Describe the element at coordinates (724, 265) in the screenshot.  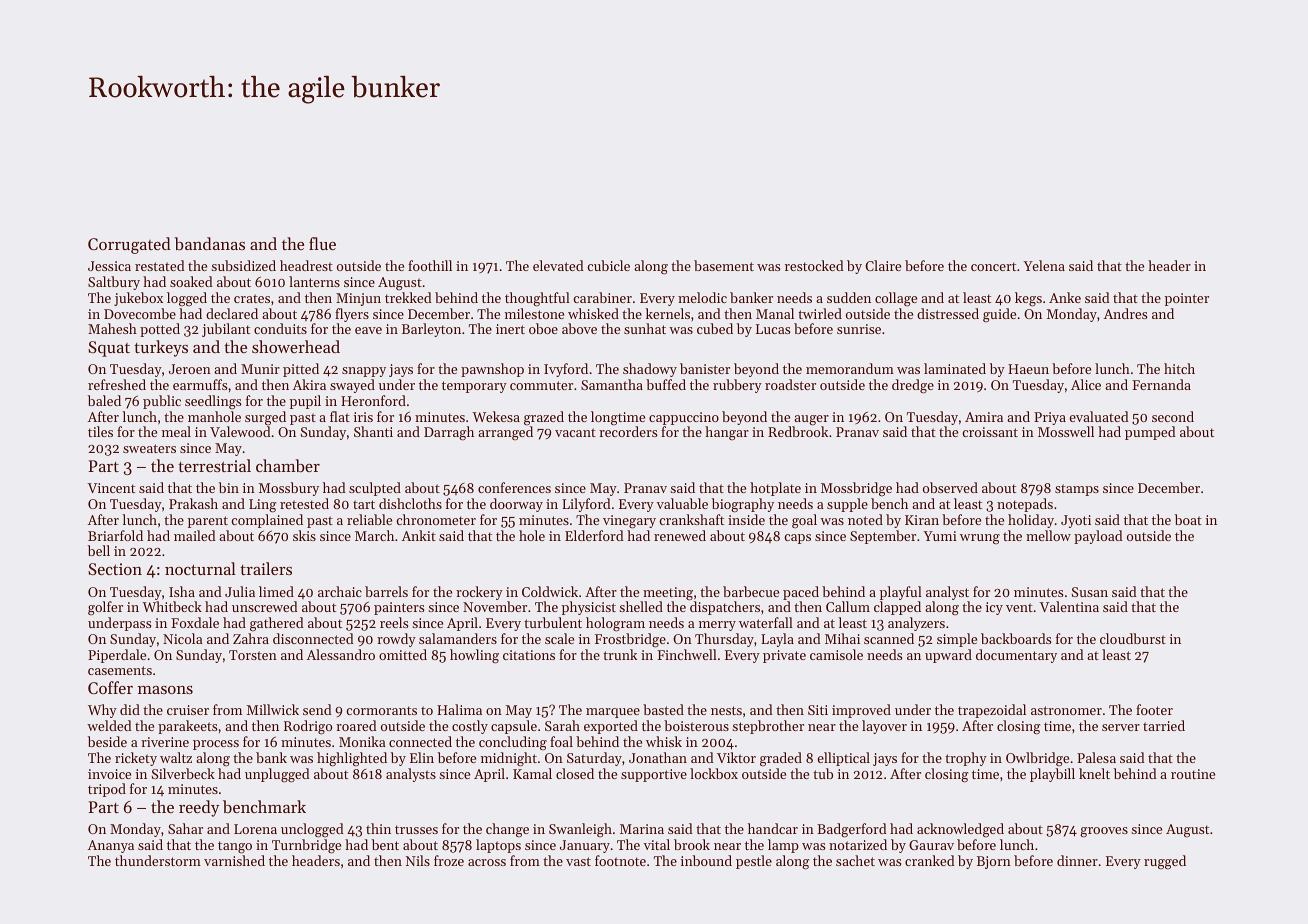
I see `basement` at that location.
